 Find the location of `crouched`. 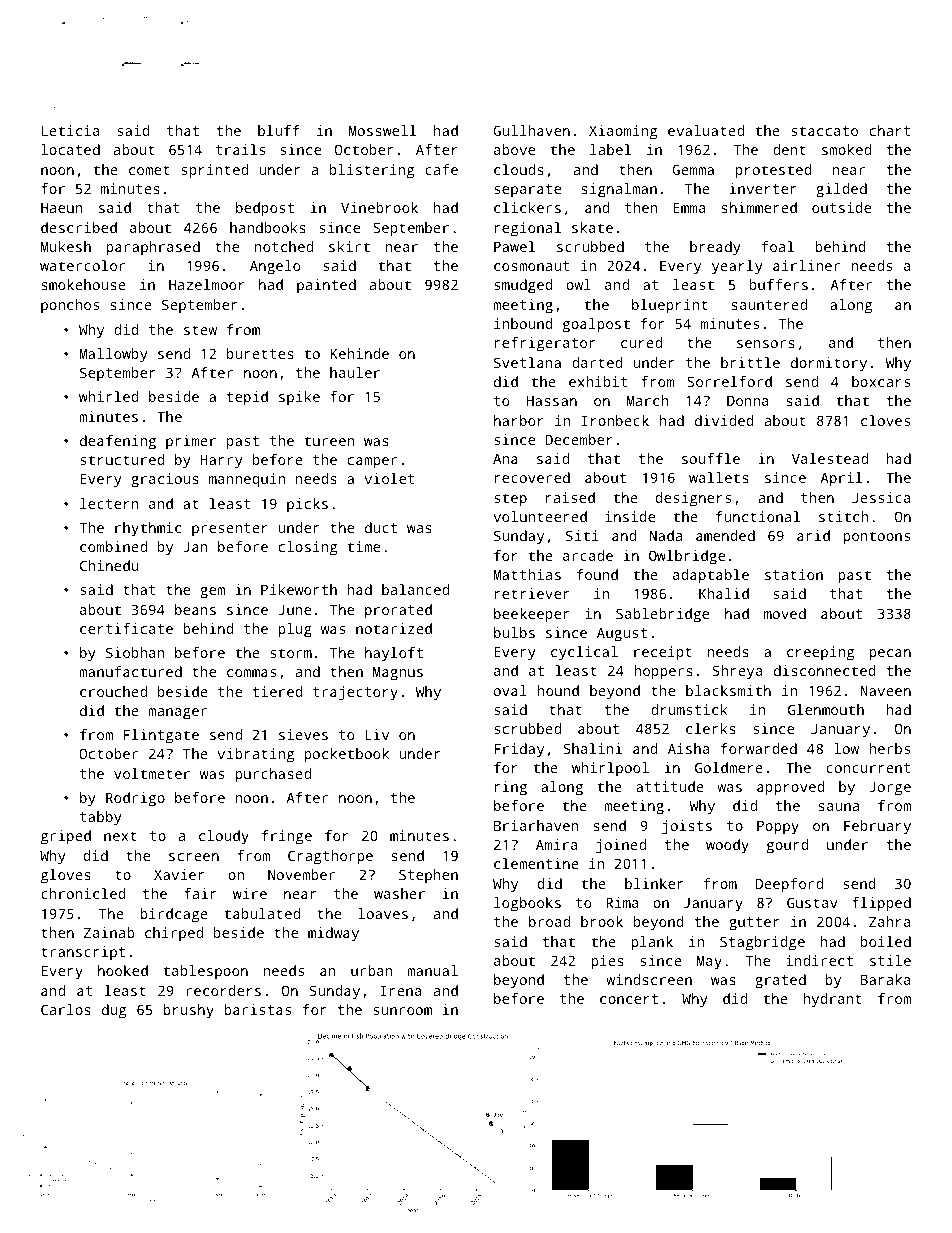

crouched is located at coordinates (113, 691).
